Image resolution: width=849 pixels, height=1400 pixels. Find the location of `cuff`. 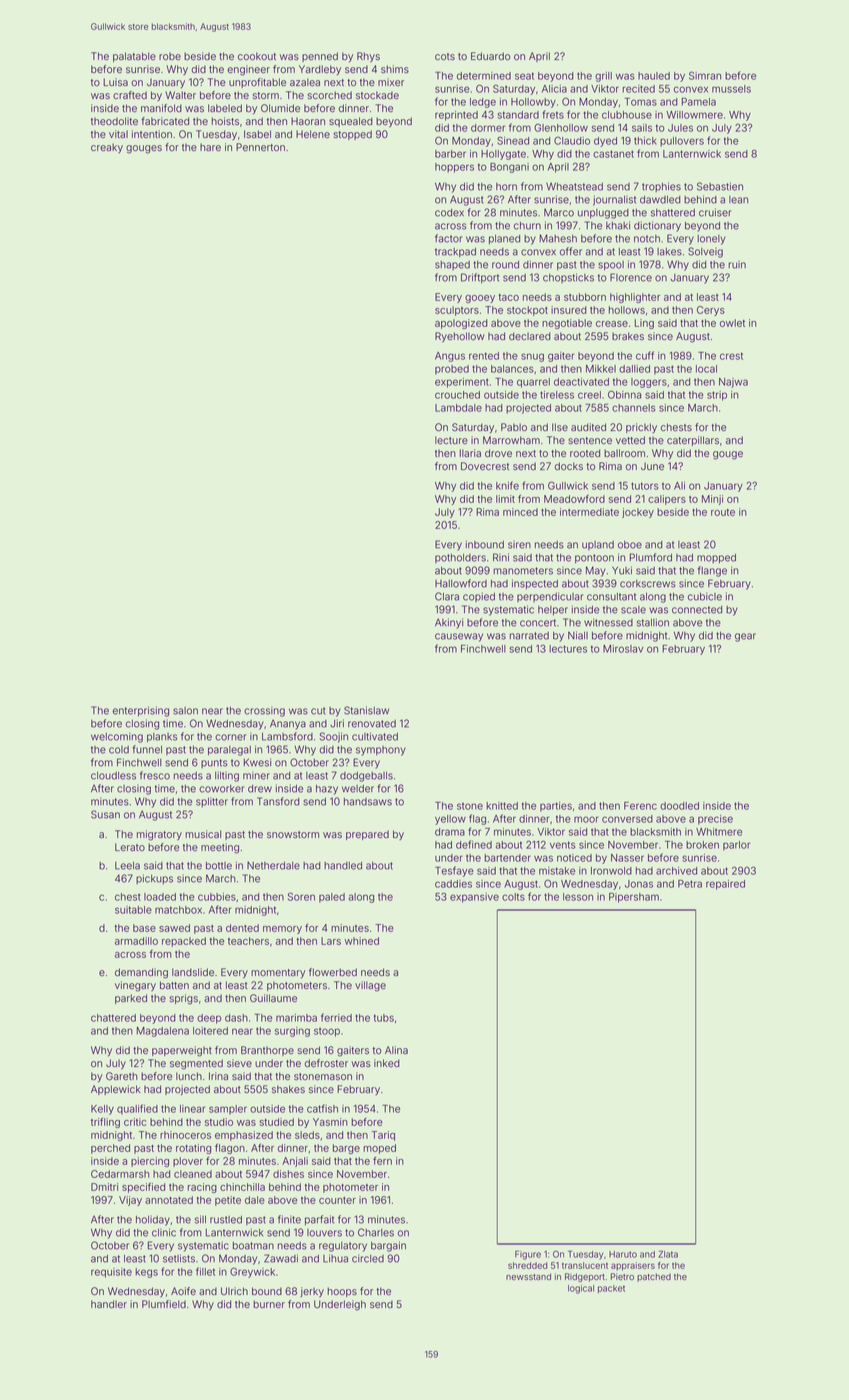

cuff is located at coordinates (645, 355).
